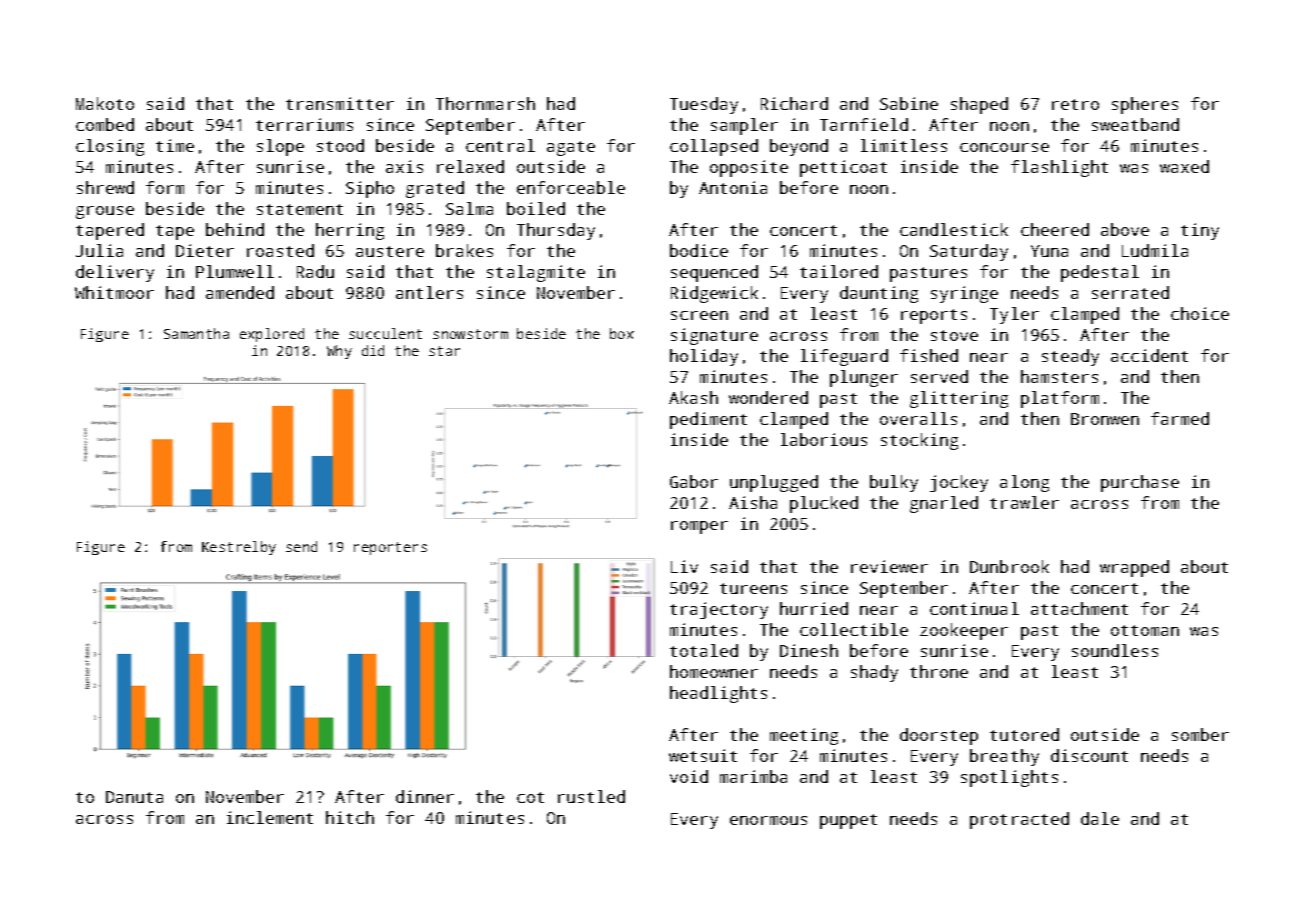 The image size is (1308, 924). Describe the element at coordinates (239, 548) in the page. I see `Kestrelby` at that location.
